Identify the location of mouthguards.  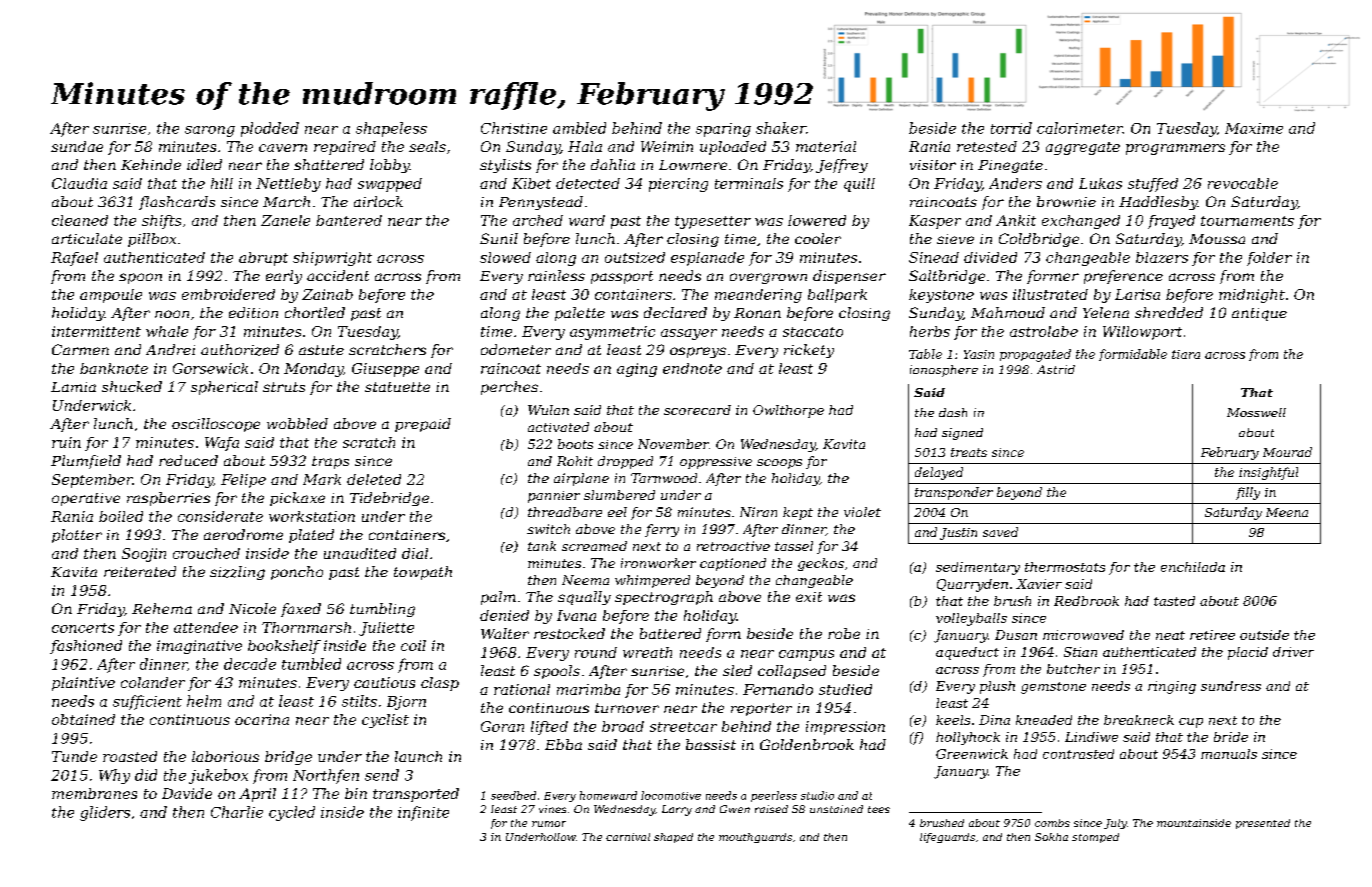
(755, 838).
